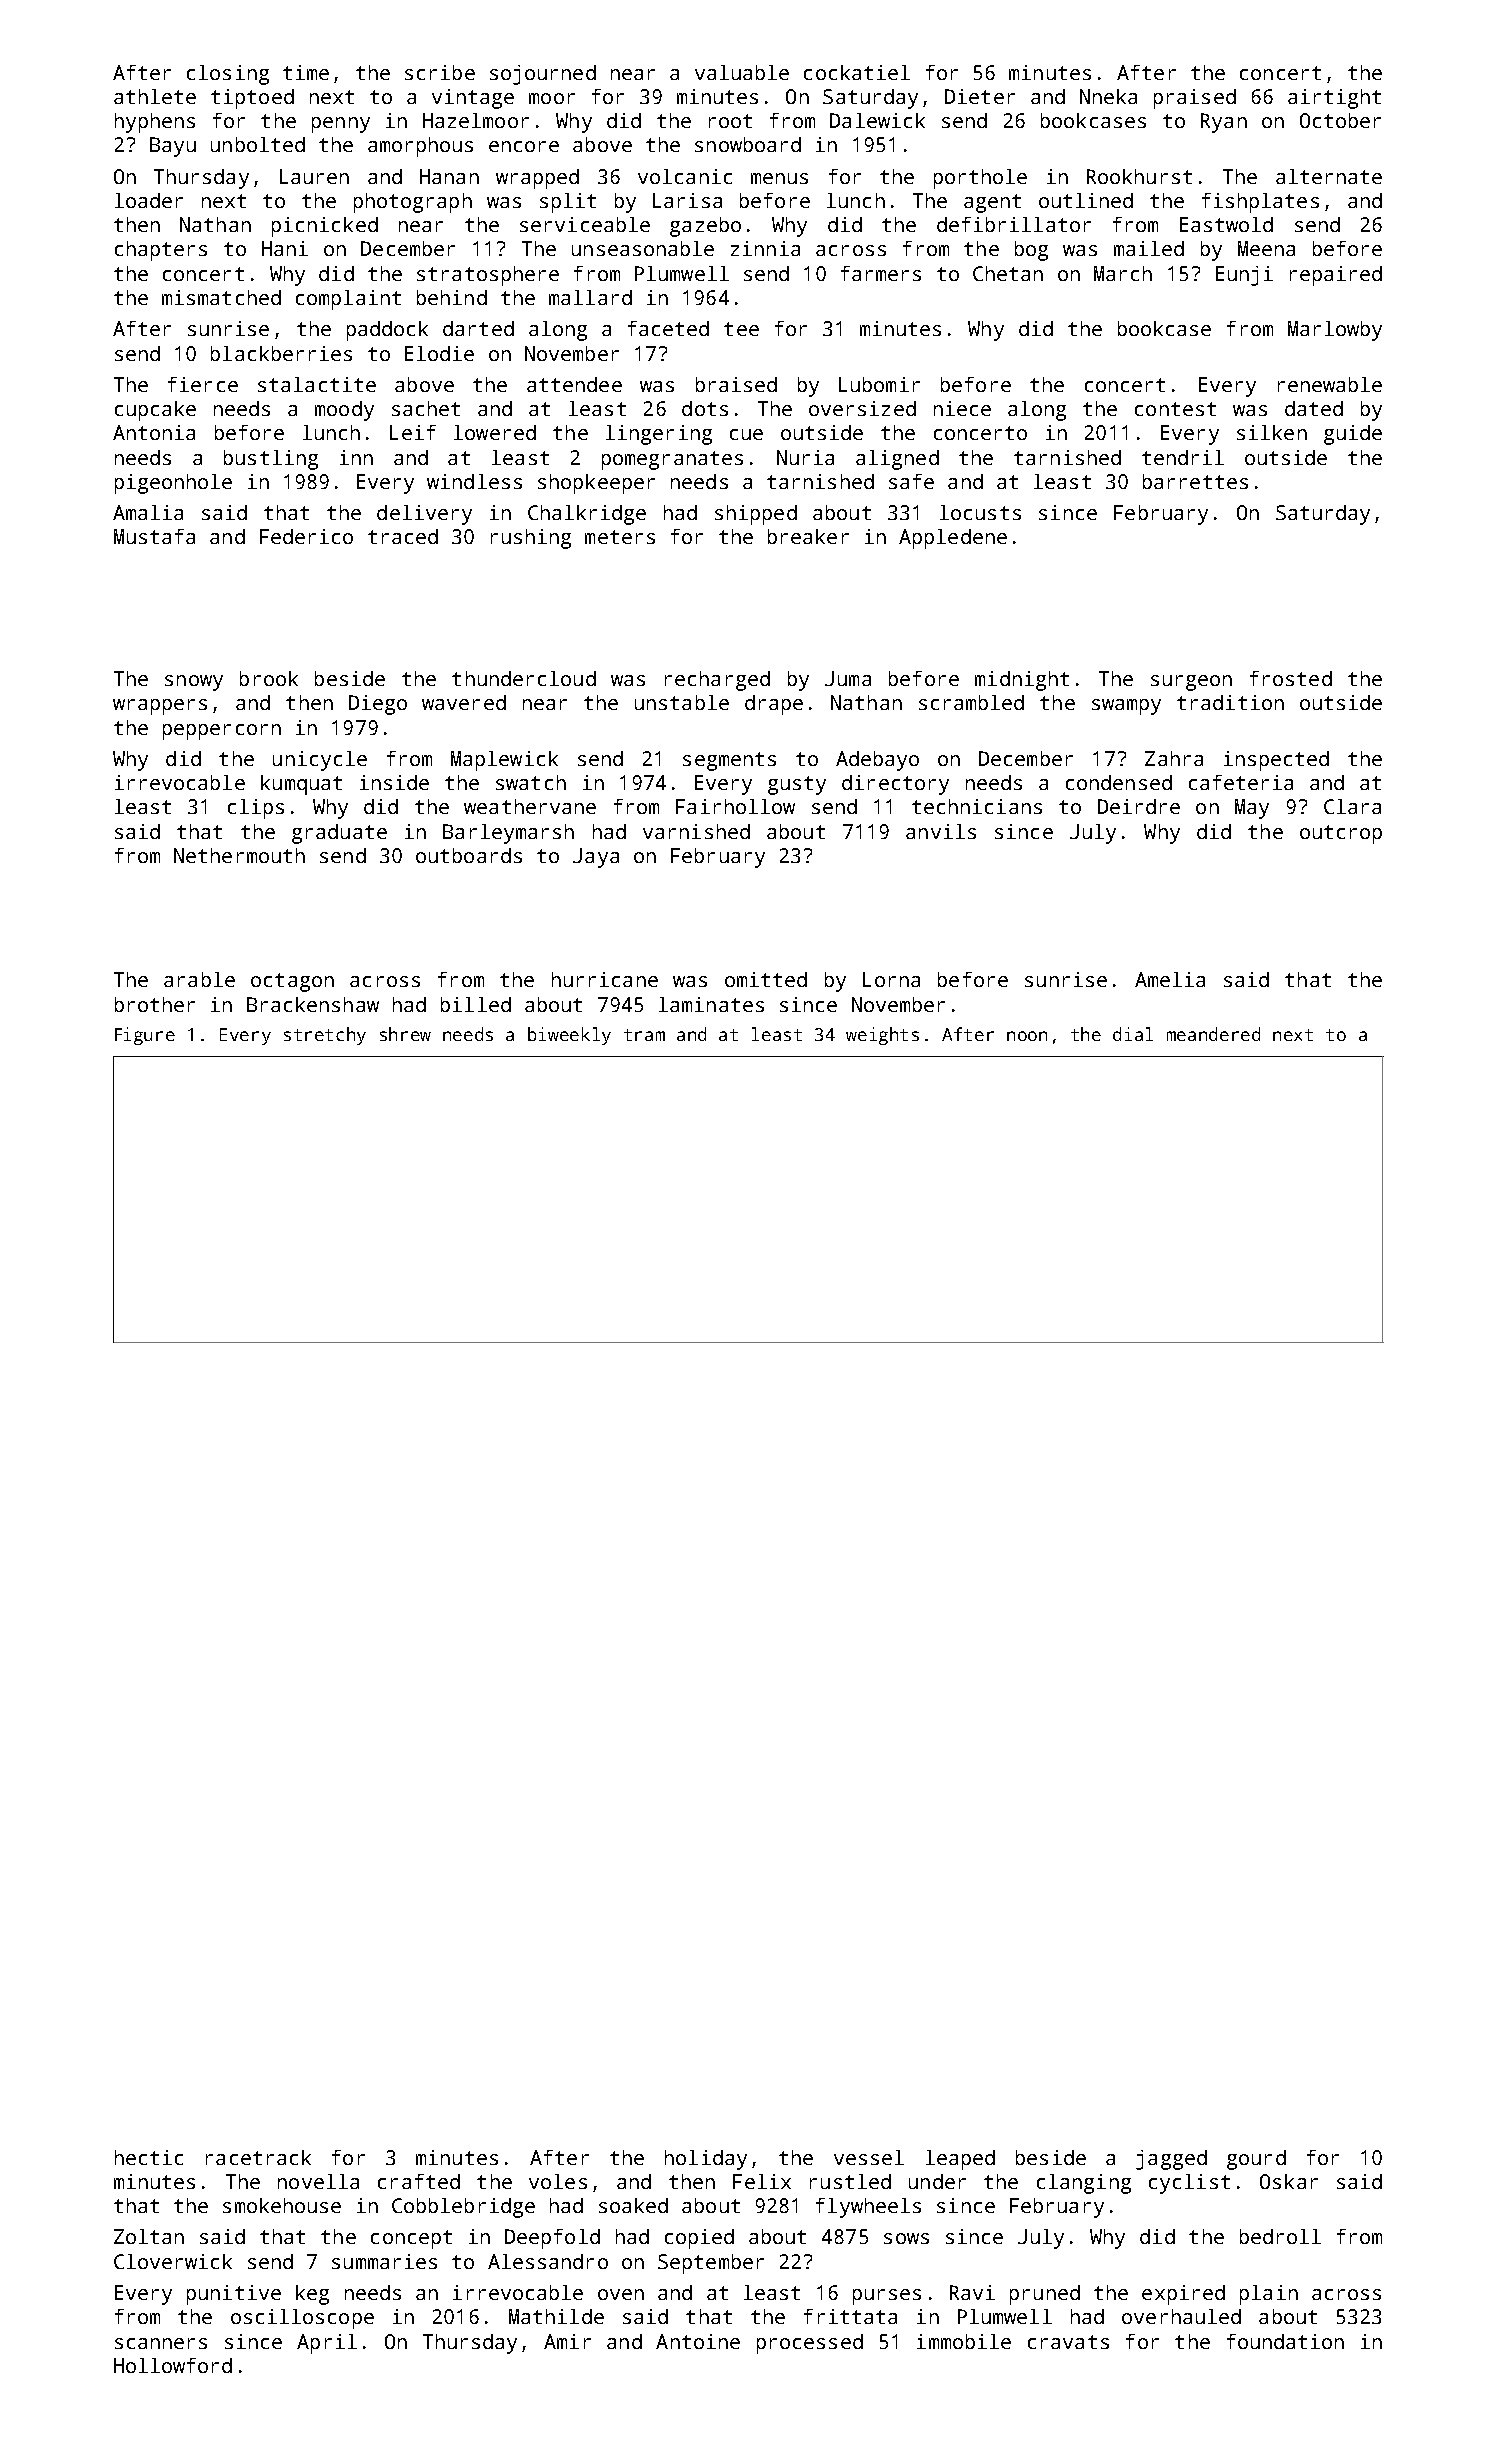 Image resolution: width=1496 pixels, height=2464 pixels. What do you see at coordinates (1119, 782) in the image?
I see `condensed` at bounding box center [1119, 782].
